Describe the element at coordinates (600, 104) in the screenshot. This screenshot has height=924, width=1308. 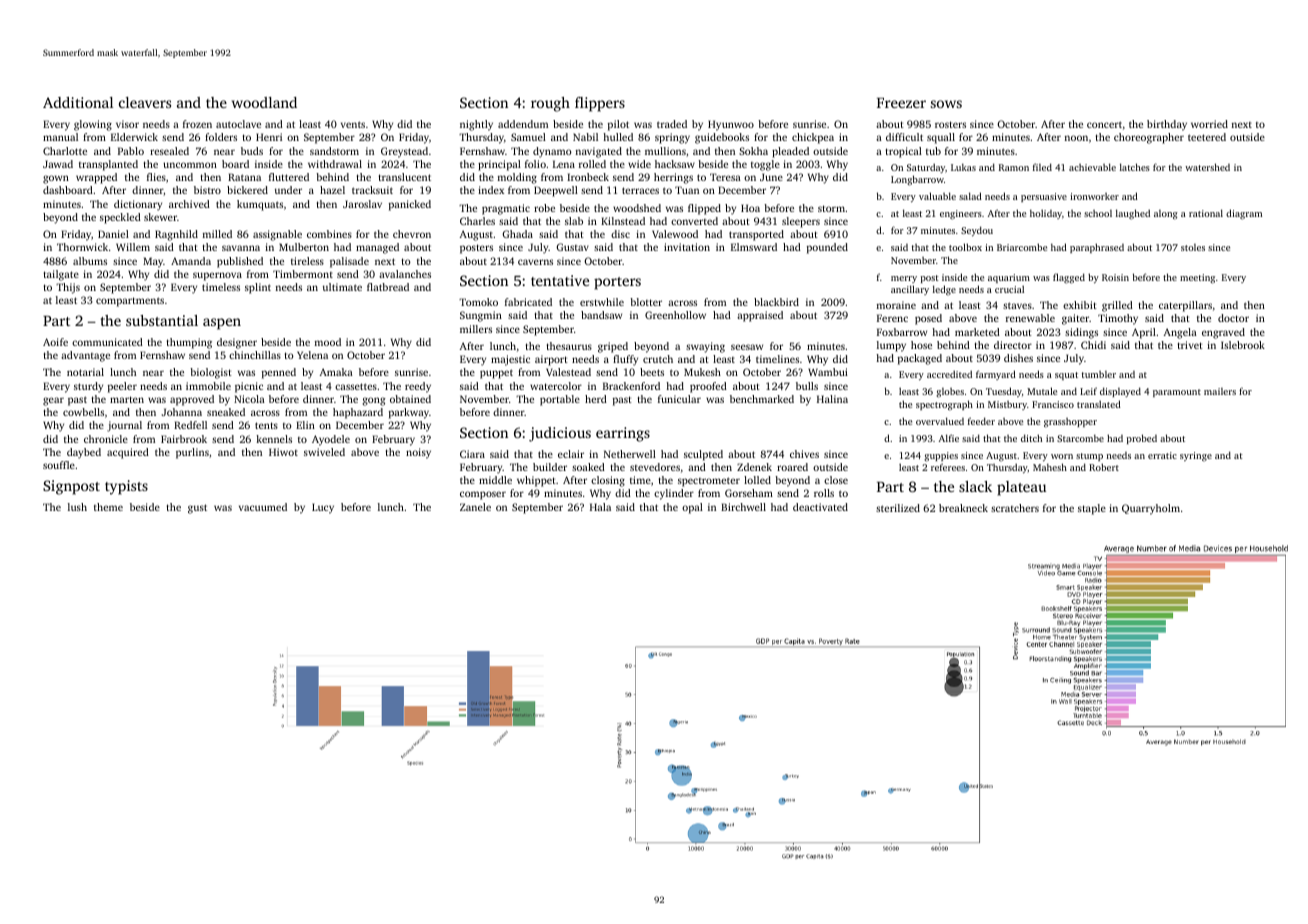
I see `flippers` at that location.
